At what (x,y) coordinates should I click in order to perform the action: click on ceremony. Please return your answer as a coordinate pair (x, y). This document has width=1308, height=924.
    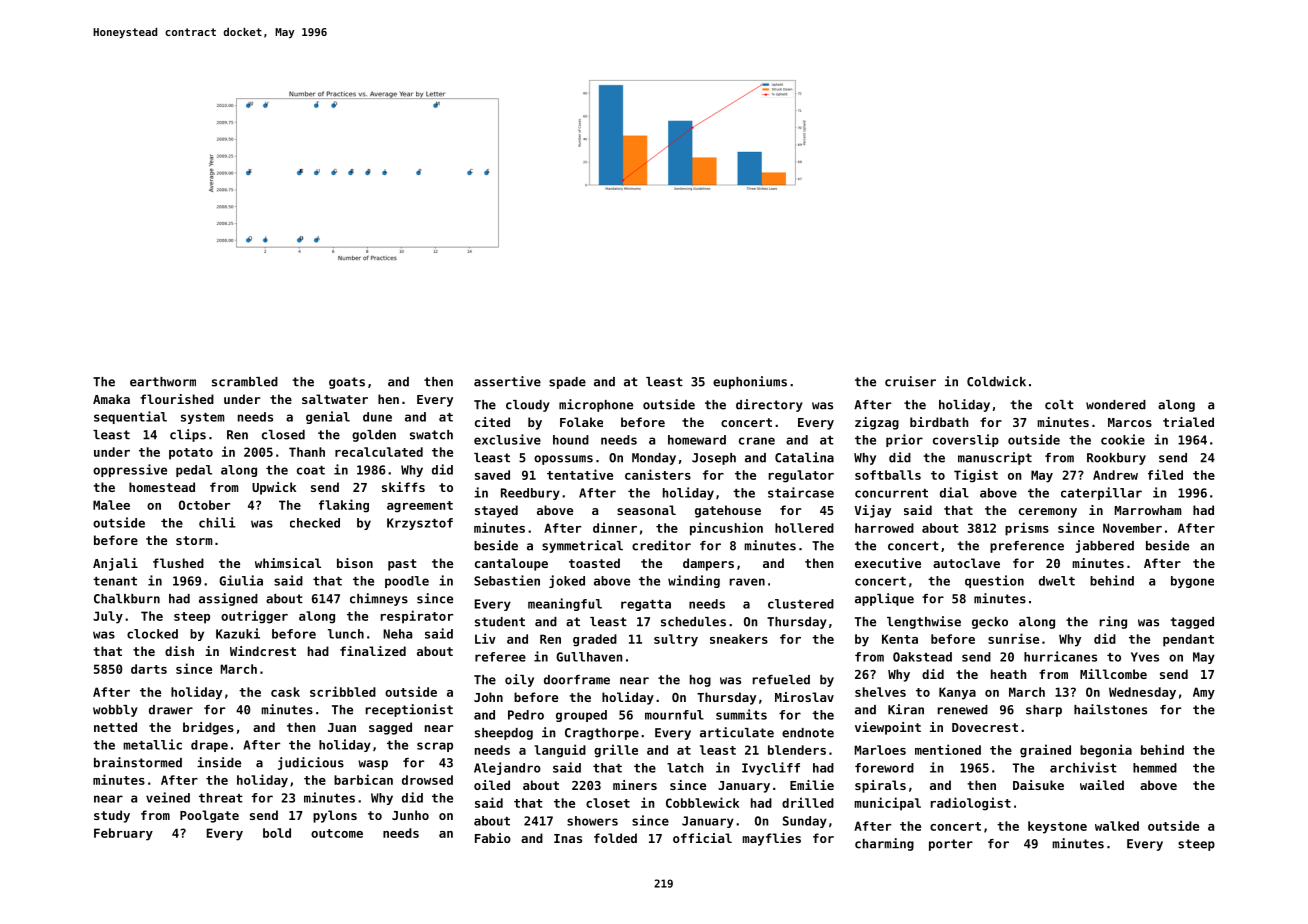
    Looking at the image, I should click on (1048, 513).
